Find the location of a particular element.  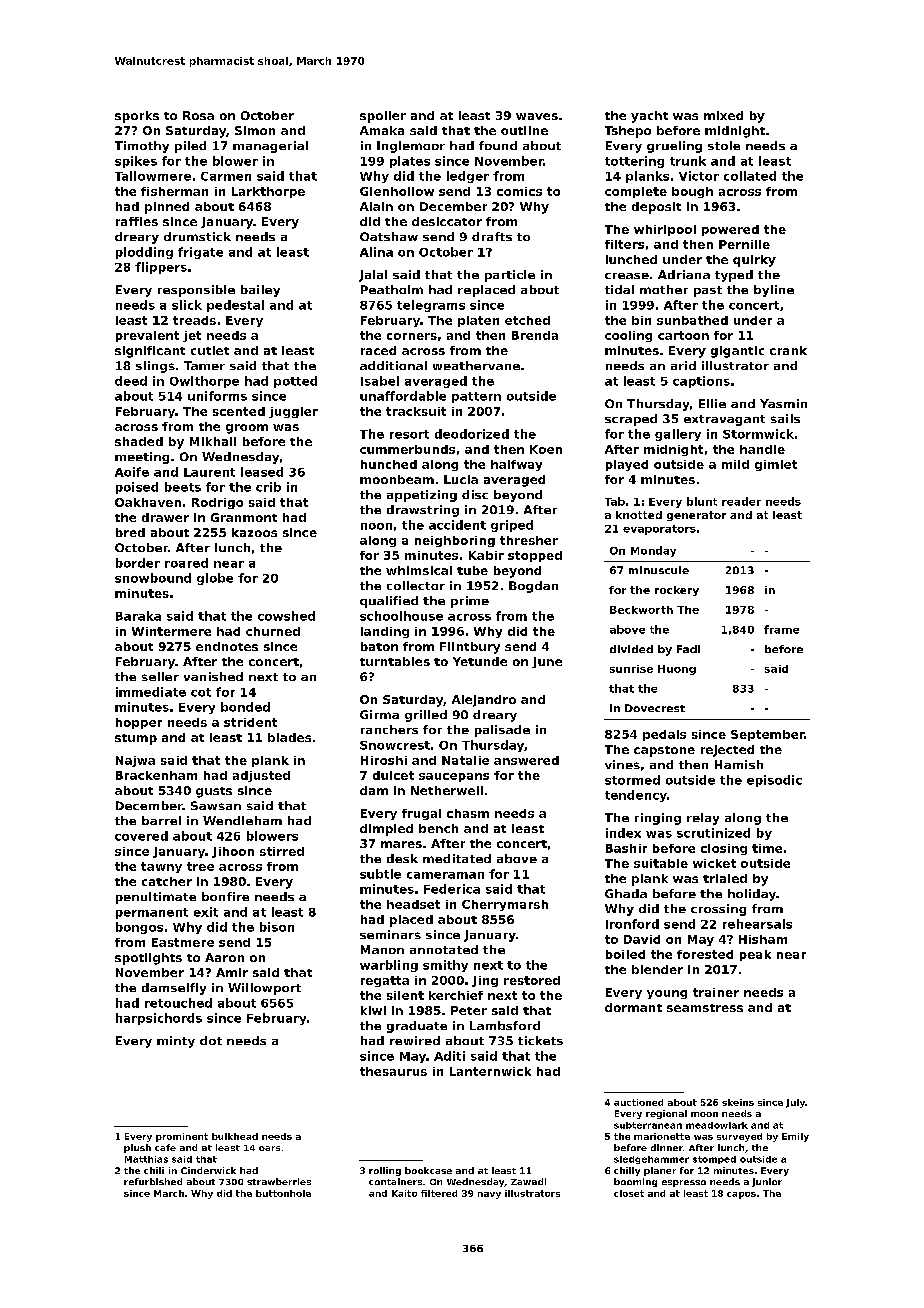

tree is located at coordinates (200, 866).
